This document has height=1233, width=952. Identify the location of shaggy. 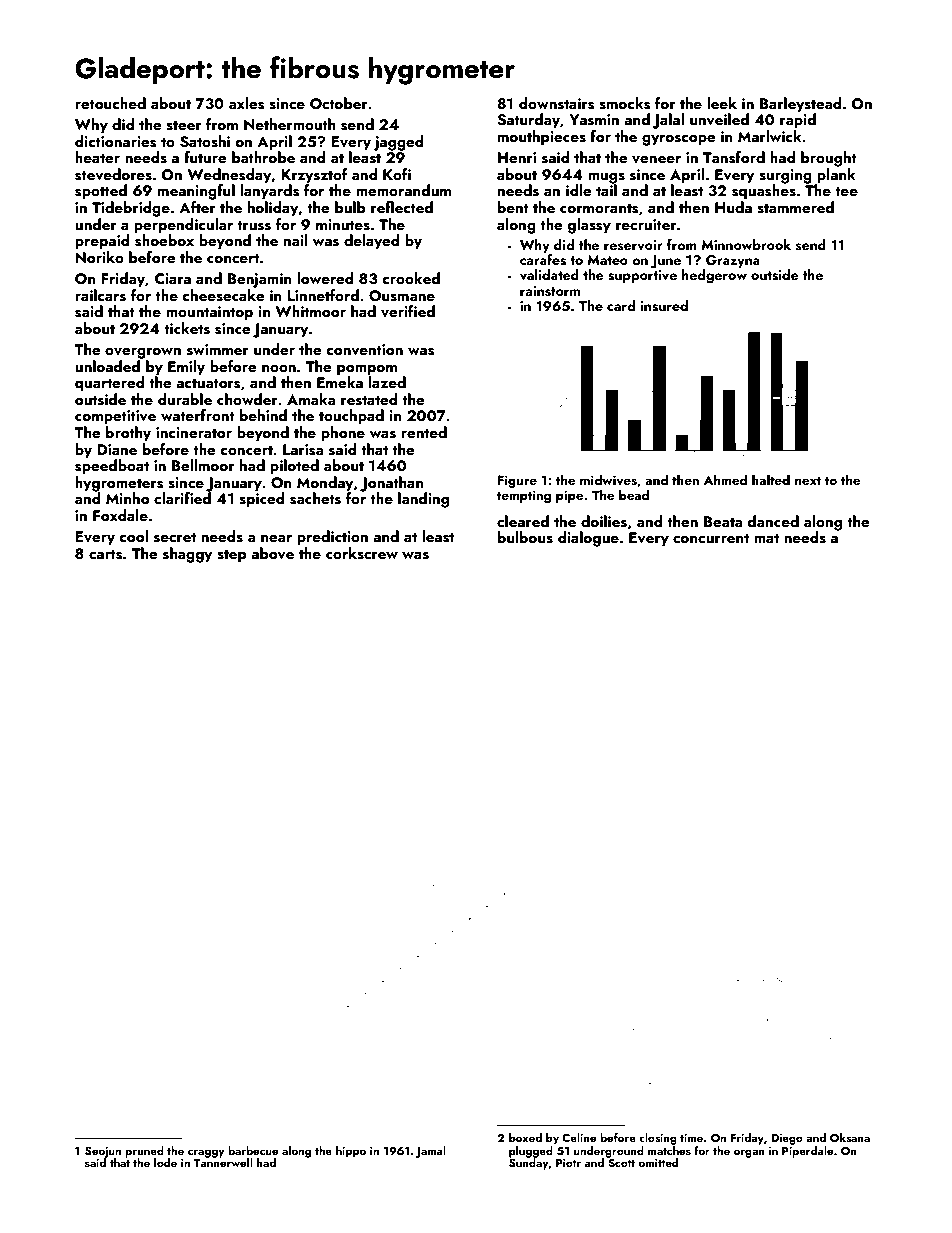
(187, 555).
